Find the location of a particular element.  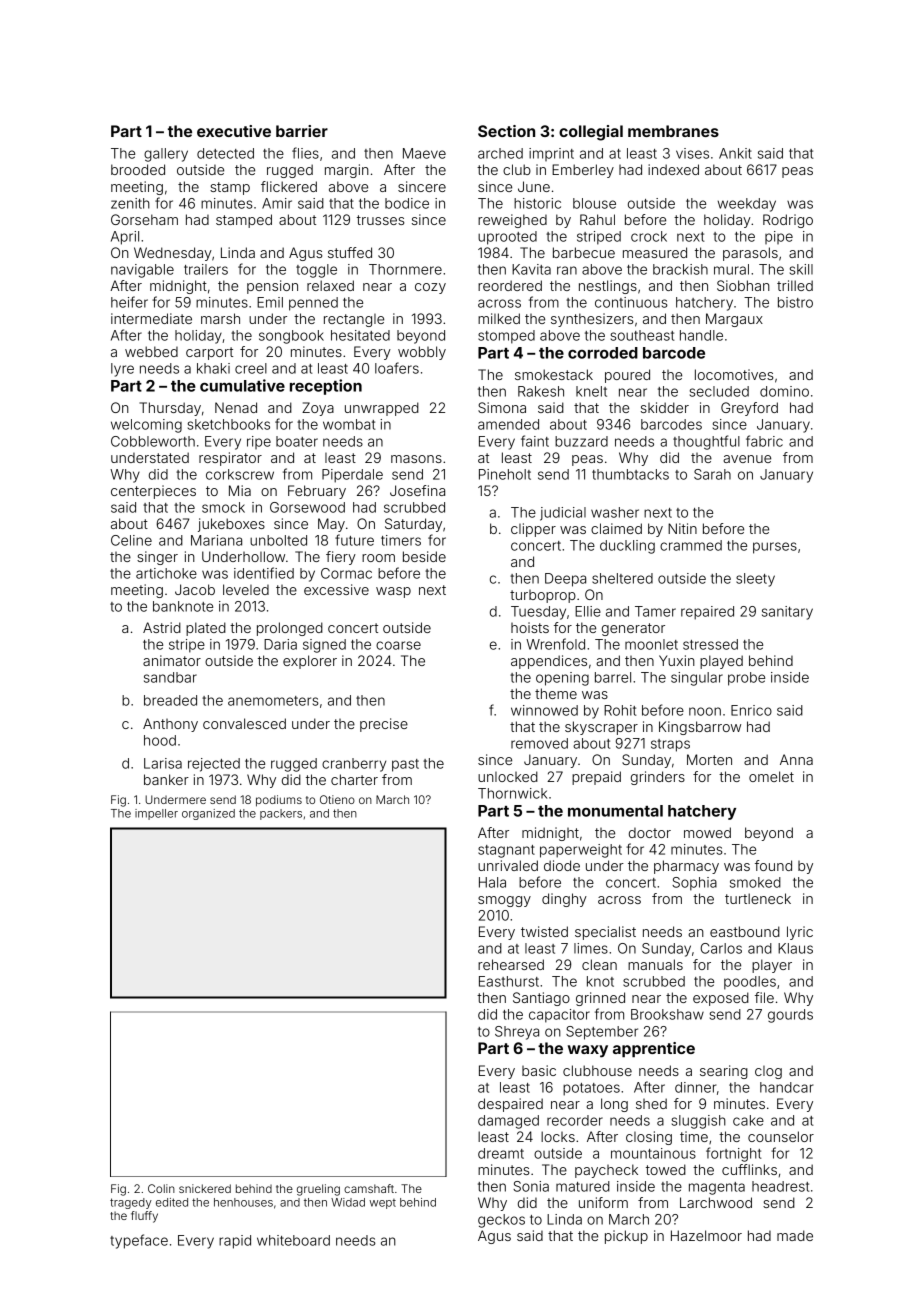

Colin is located at coordinates (161, 1188).
